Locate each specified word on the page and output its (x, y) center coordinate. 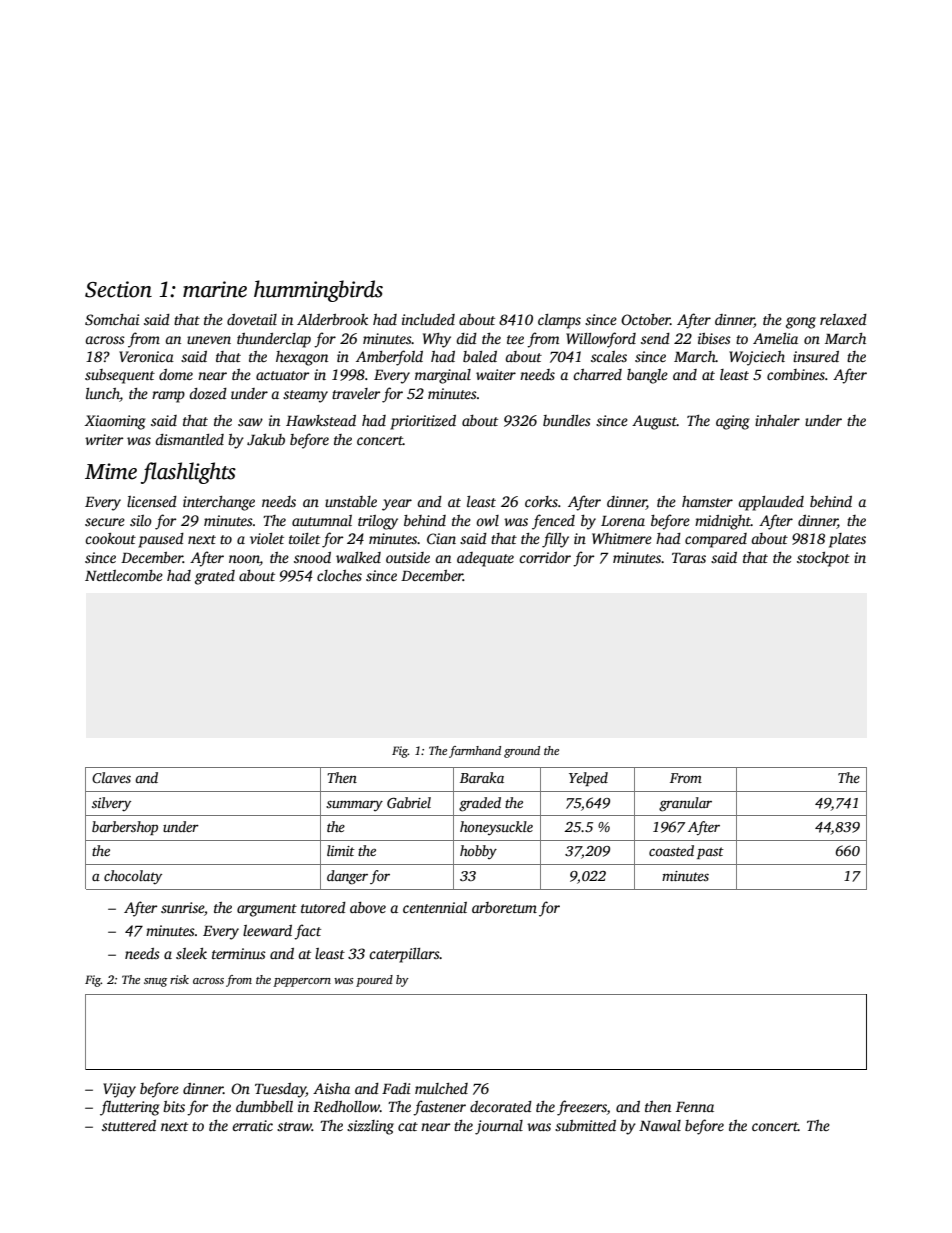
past (710, 853)
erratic (252, 1125)
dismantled (189, 439)
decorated (501, 1106)
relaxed (843, 319)
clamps (559, 321)
